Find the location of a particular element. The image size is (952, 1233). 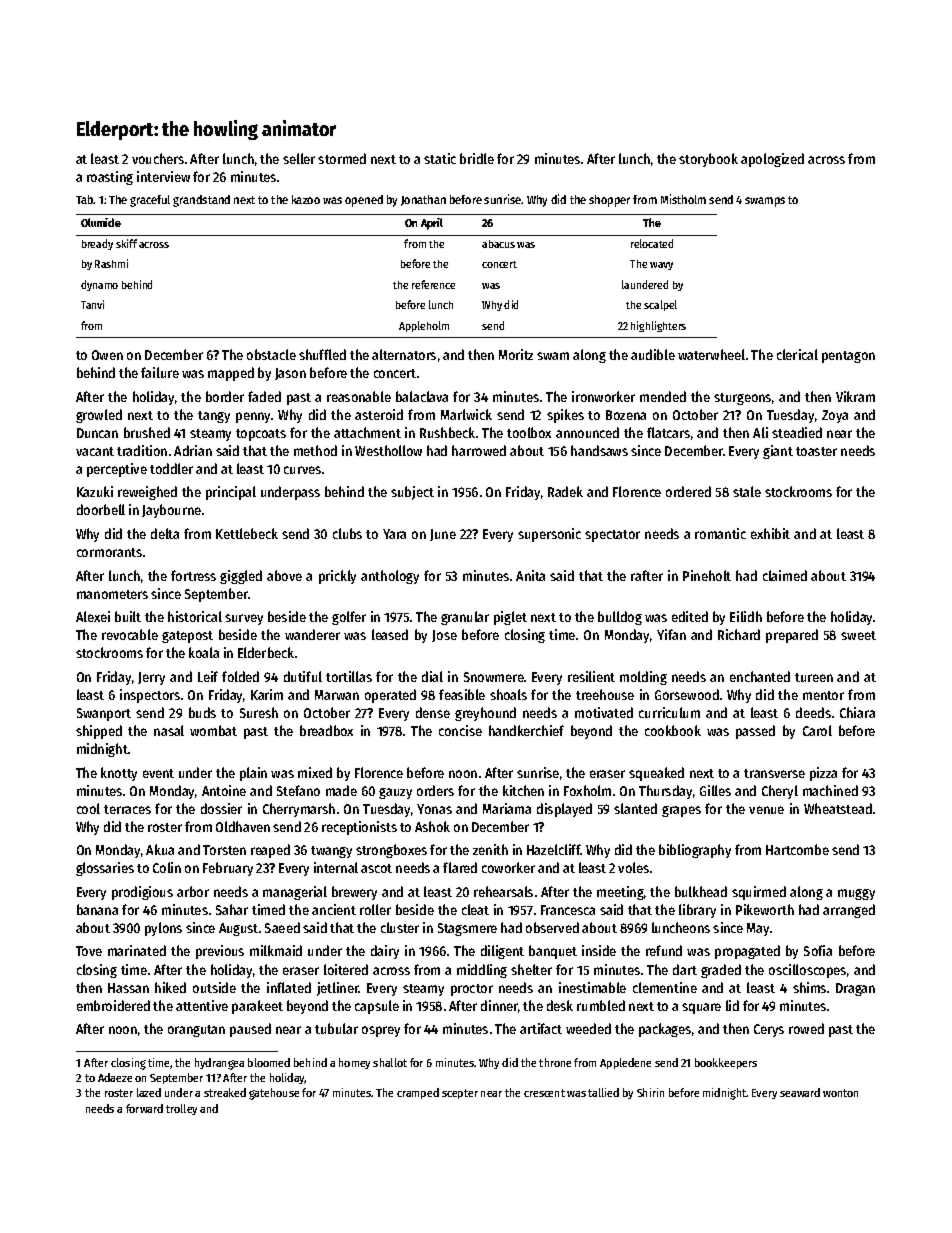

Snowmere is located at coordinates (494, 677).
